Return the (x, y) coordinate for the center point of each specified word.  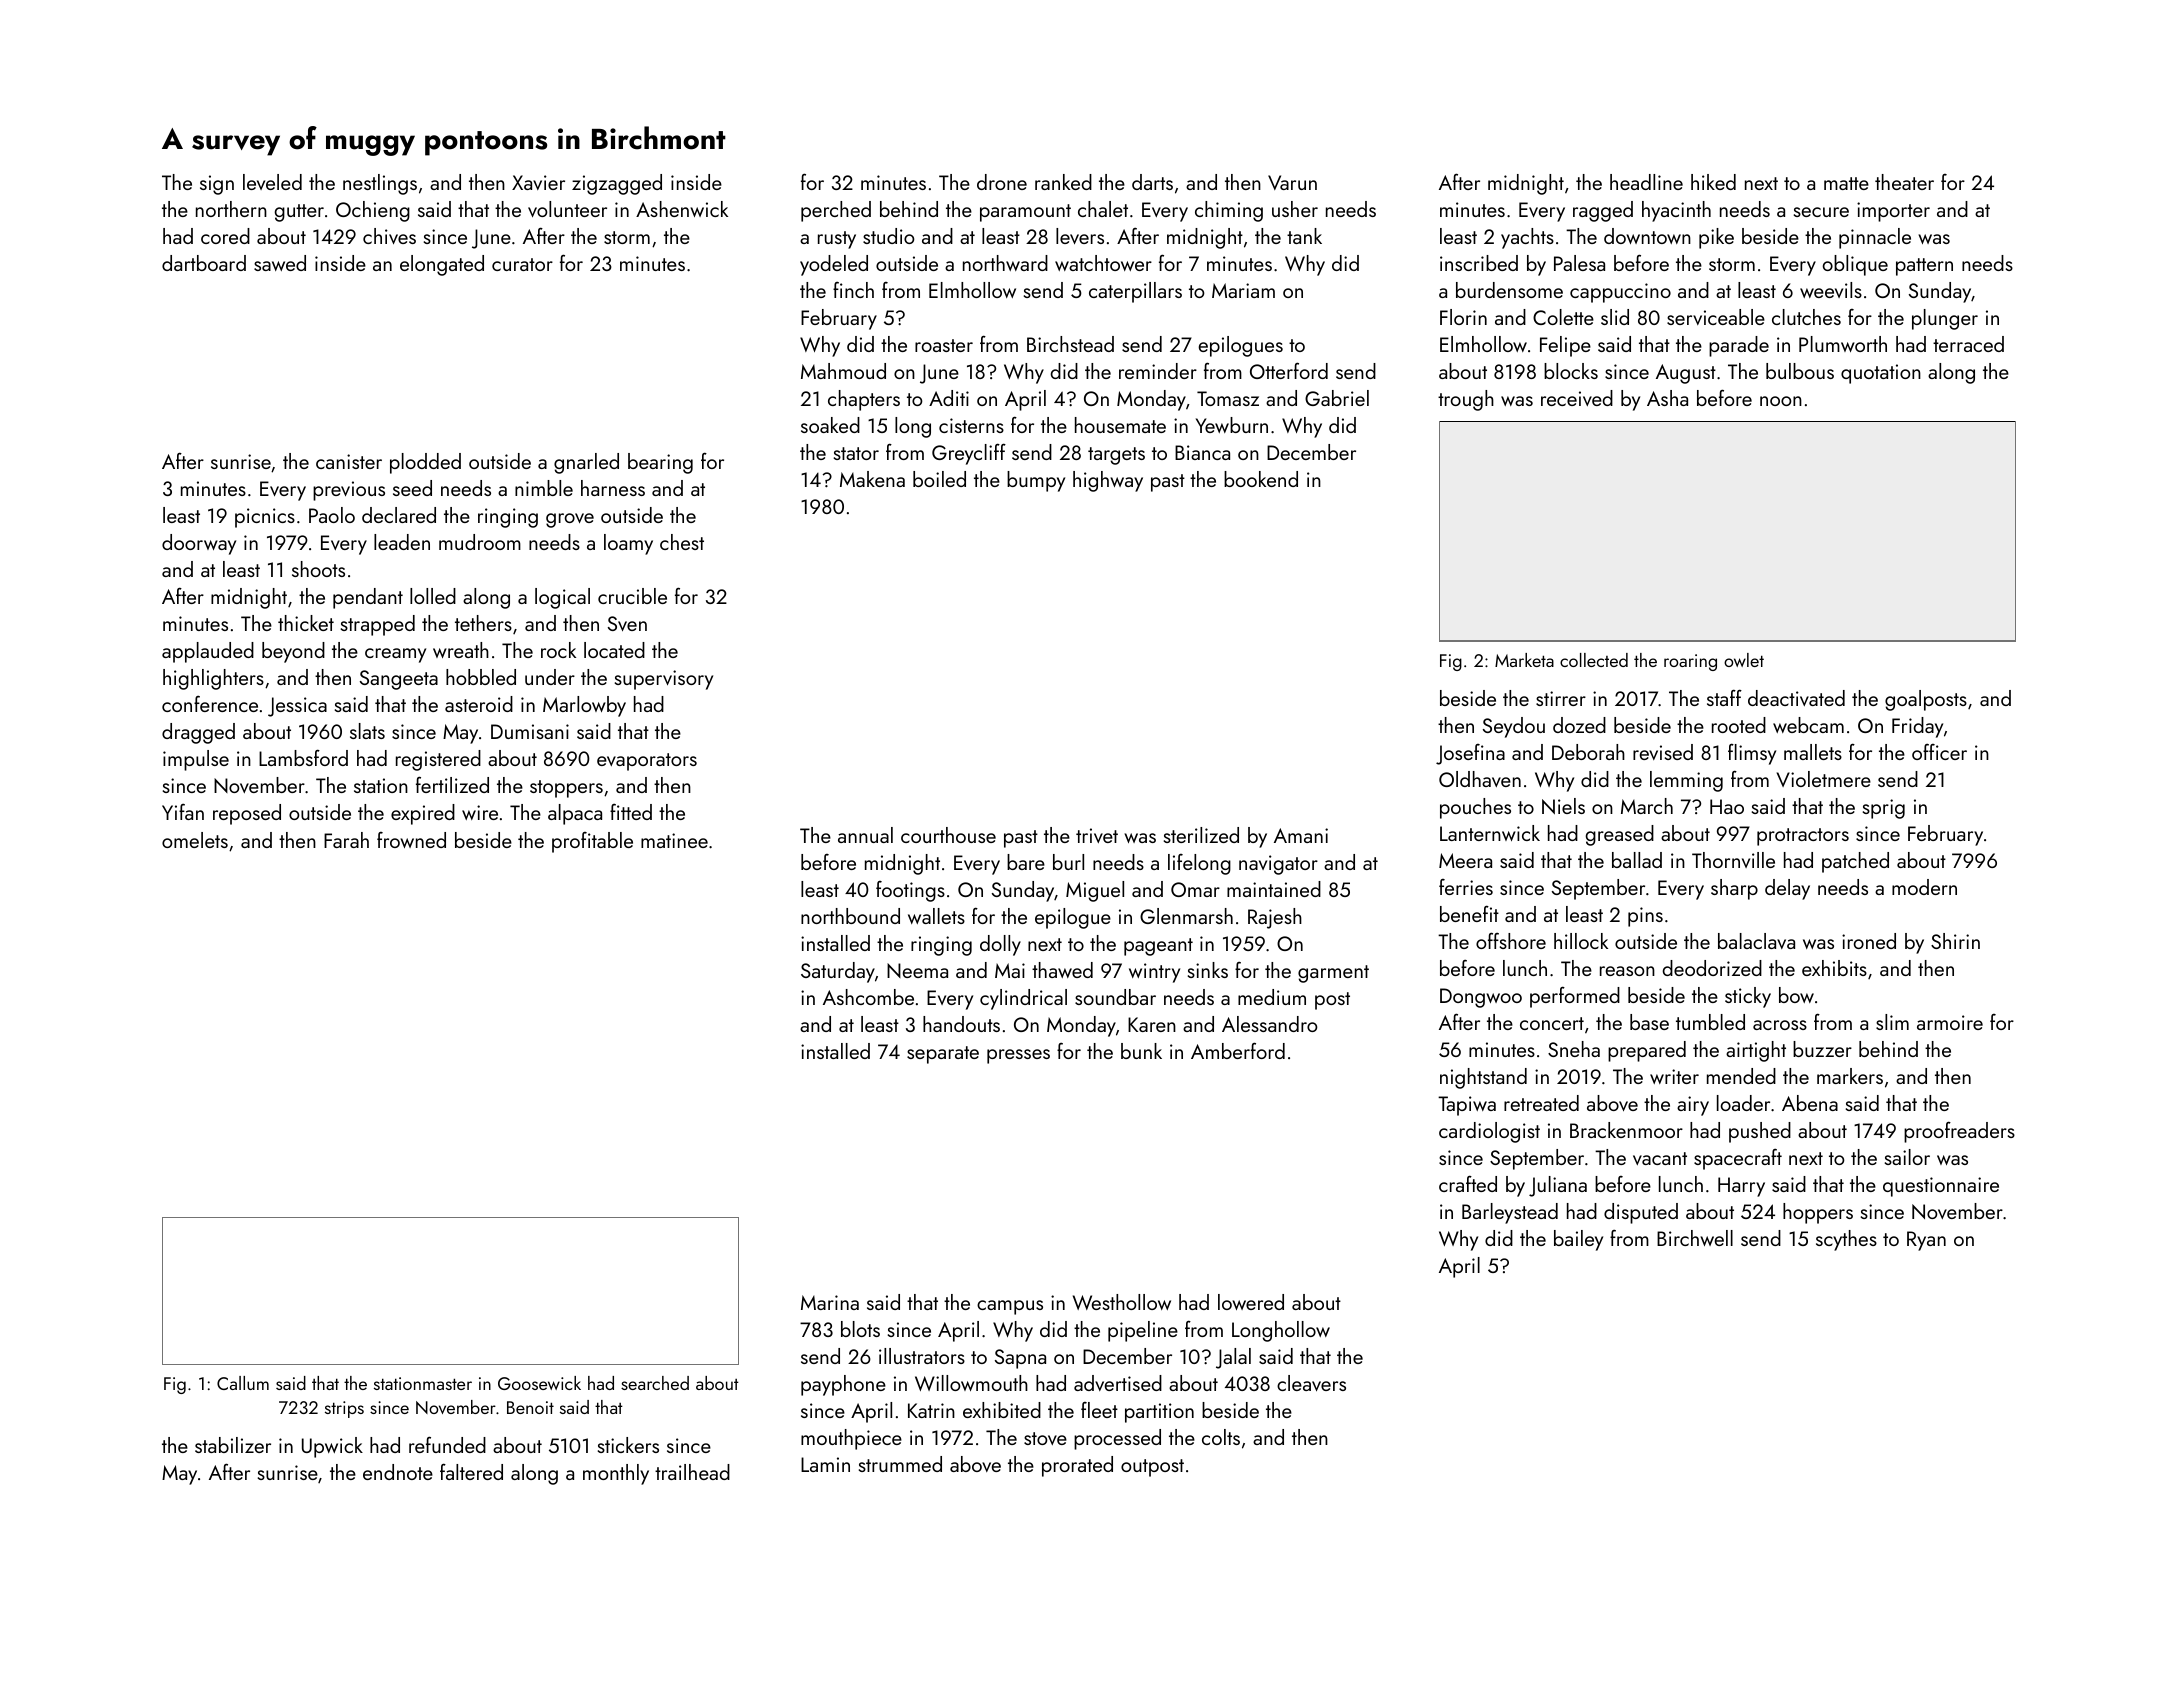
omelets (195, 840)
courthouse (948, 835)
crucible (632, 596)
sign (217, 185)
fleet (1099, 1410)
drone (1002, 182)
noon (1781, 401)
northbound (850, 916)
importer (1893, 212)
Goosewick (539, 1383)
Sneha (1574, 1049)
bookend (1261, 479)
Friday (1917, 727)
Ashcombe (868, 997)
